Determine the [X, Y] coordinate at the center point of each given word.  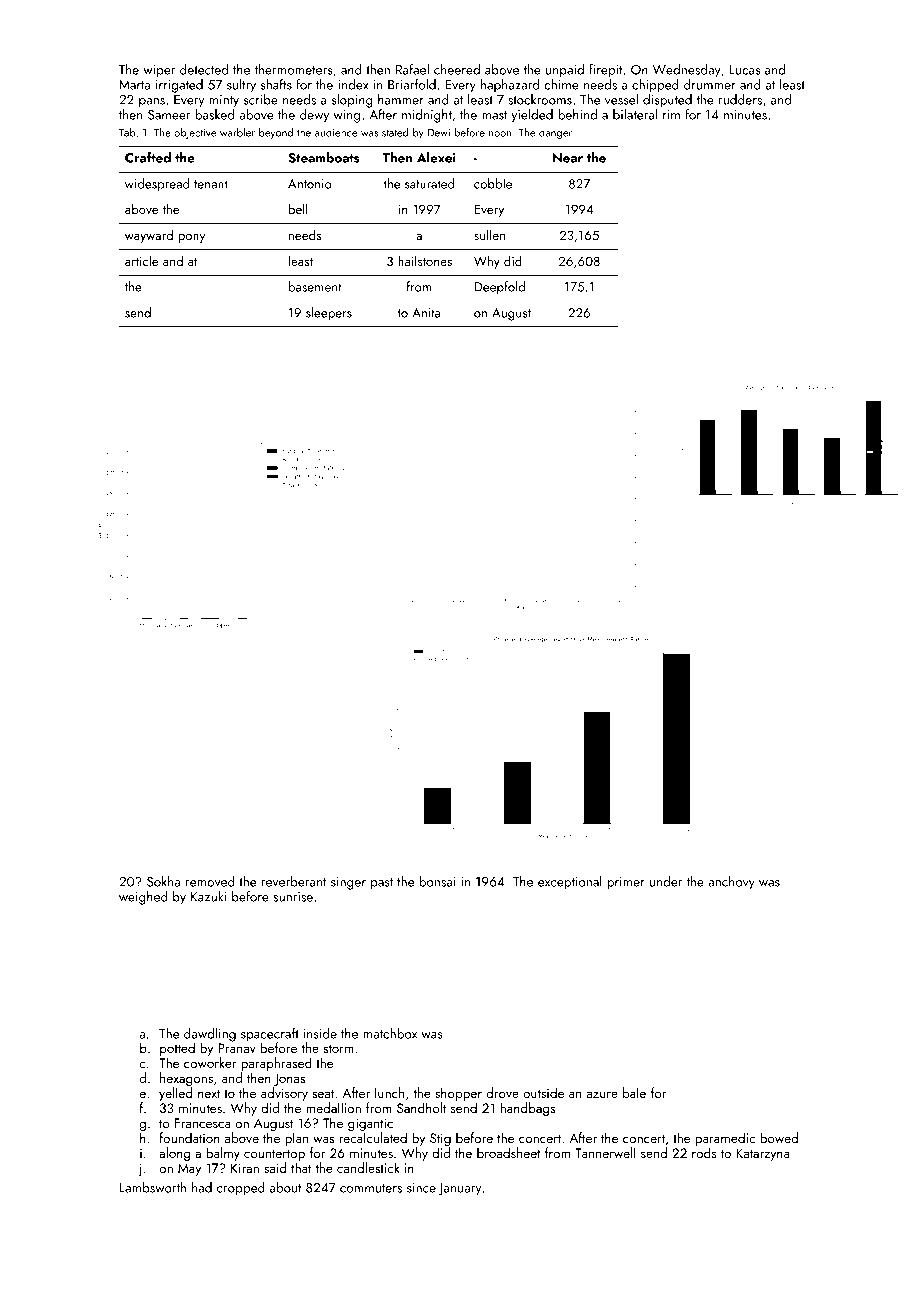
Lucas [745, 70]
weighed [143, 898]
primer [626, 883]
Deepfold [500, 287]
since [421, 1188]
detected [204, 69]
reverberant [294, 881]
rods [704, 1152]
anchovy [731, 883]
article [141, 260]
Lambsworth [153, 1187]
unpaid [565, 71]
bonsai [437, 881]
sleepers [329, 314]
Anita [426, 313]
